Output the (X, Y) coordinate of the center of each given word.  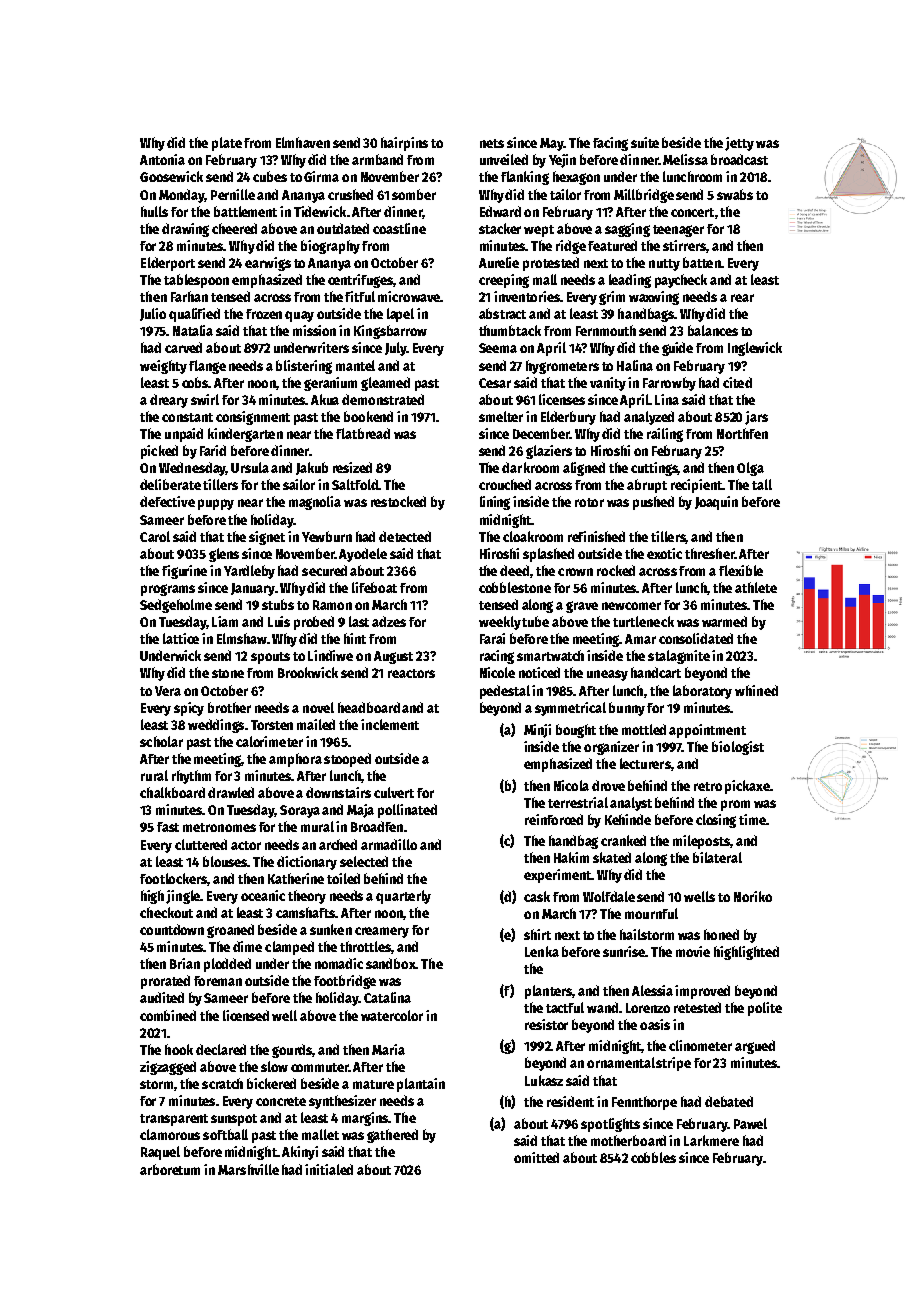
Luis (279, 621)
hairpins (404, 144)
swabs (735, 194)
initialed (329, 1169)
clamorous (170, 1134)
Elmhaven (303, 142)
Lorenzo (648, 1008)
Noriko (753, 896)
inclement (390, 724)
